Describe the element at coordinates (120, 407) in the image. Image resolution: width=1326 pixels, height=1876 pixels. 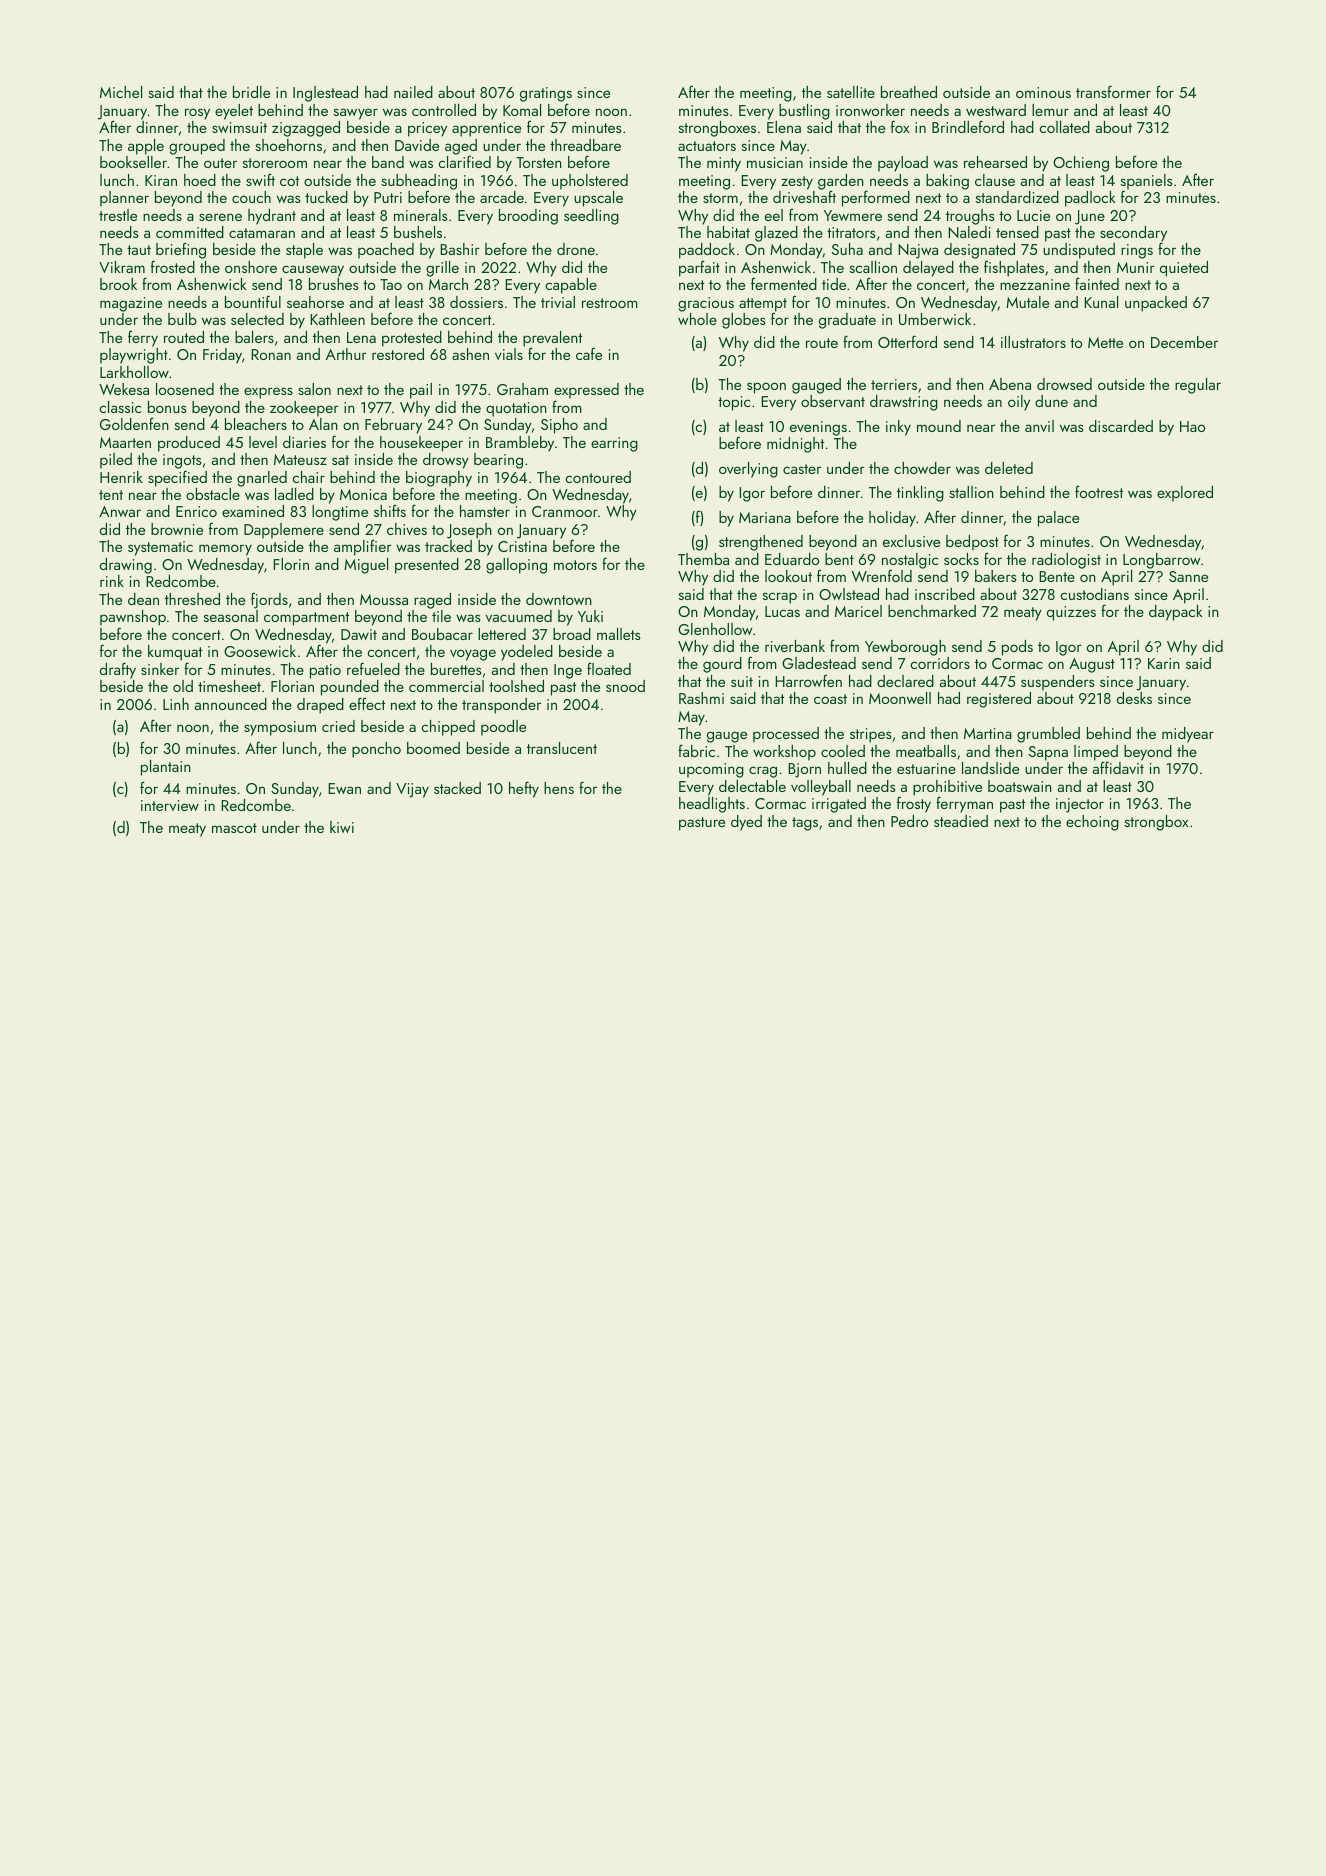
I see `classic` at that location.
